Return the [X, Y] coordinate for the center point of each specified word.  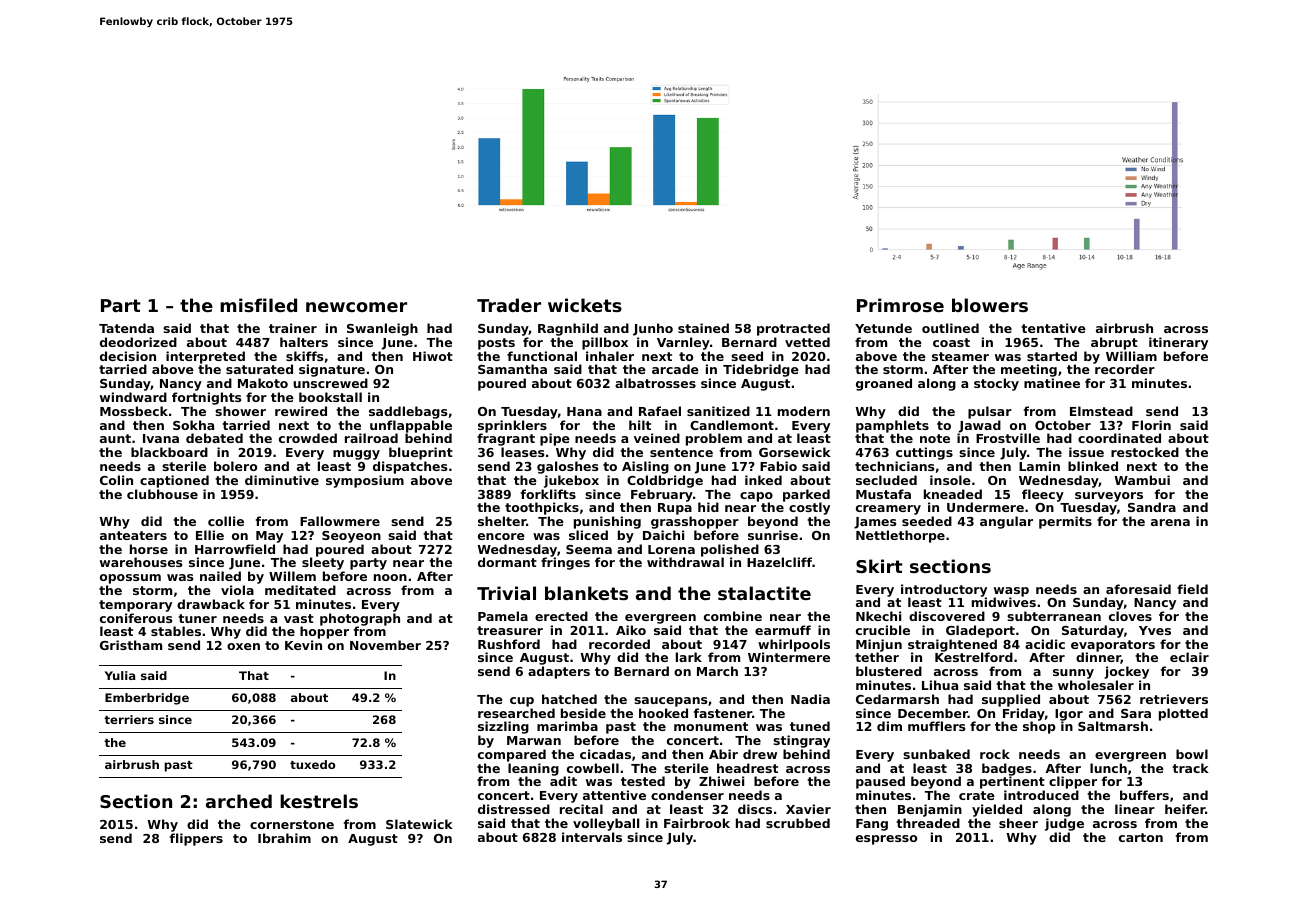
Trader [509, 305]
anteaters [133, 535]
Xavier [808, 809]
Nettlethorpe [900, 536]
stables [176, 631]
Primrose [900, 305]
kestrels [319, 801]
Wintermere [789, 657]
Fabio [778, 466]
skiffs [304, 356]
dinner [1098, 658]
